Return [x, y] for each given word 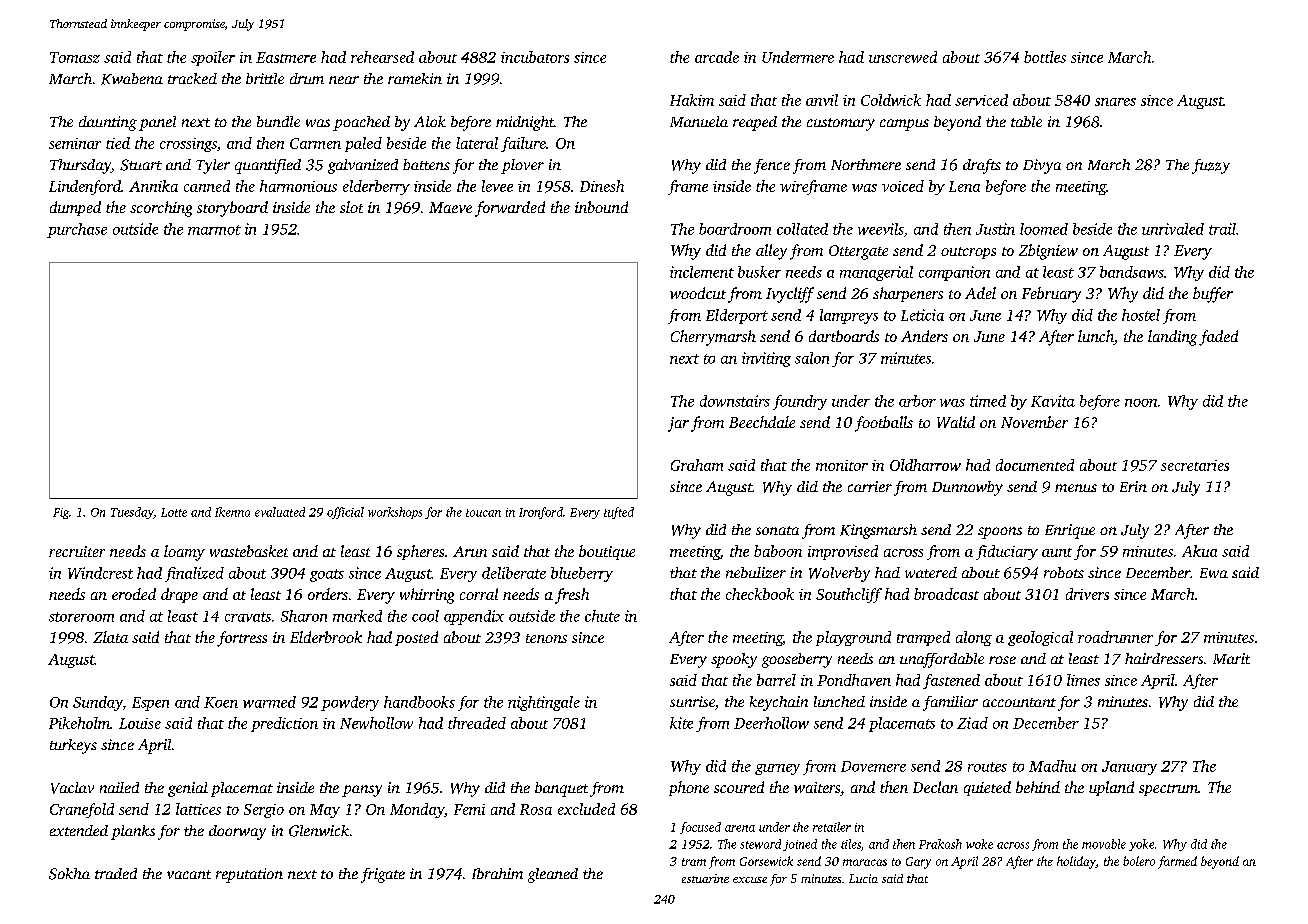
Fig [61, 513]
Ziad [972, 723]
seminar [75, 143]
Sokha [69, 874]
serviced [981, 100]
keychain [779, 703]
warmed [269, 702]
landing [1172, 338]
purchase [77, 230]
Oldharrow [925, 465]
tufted [619, 513]
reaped [755, 123]
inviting [766, 359]
